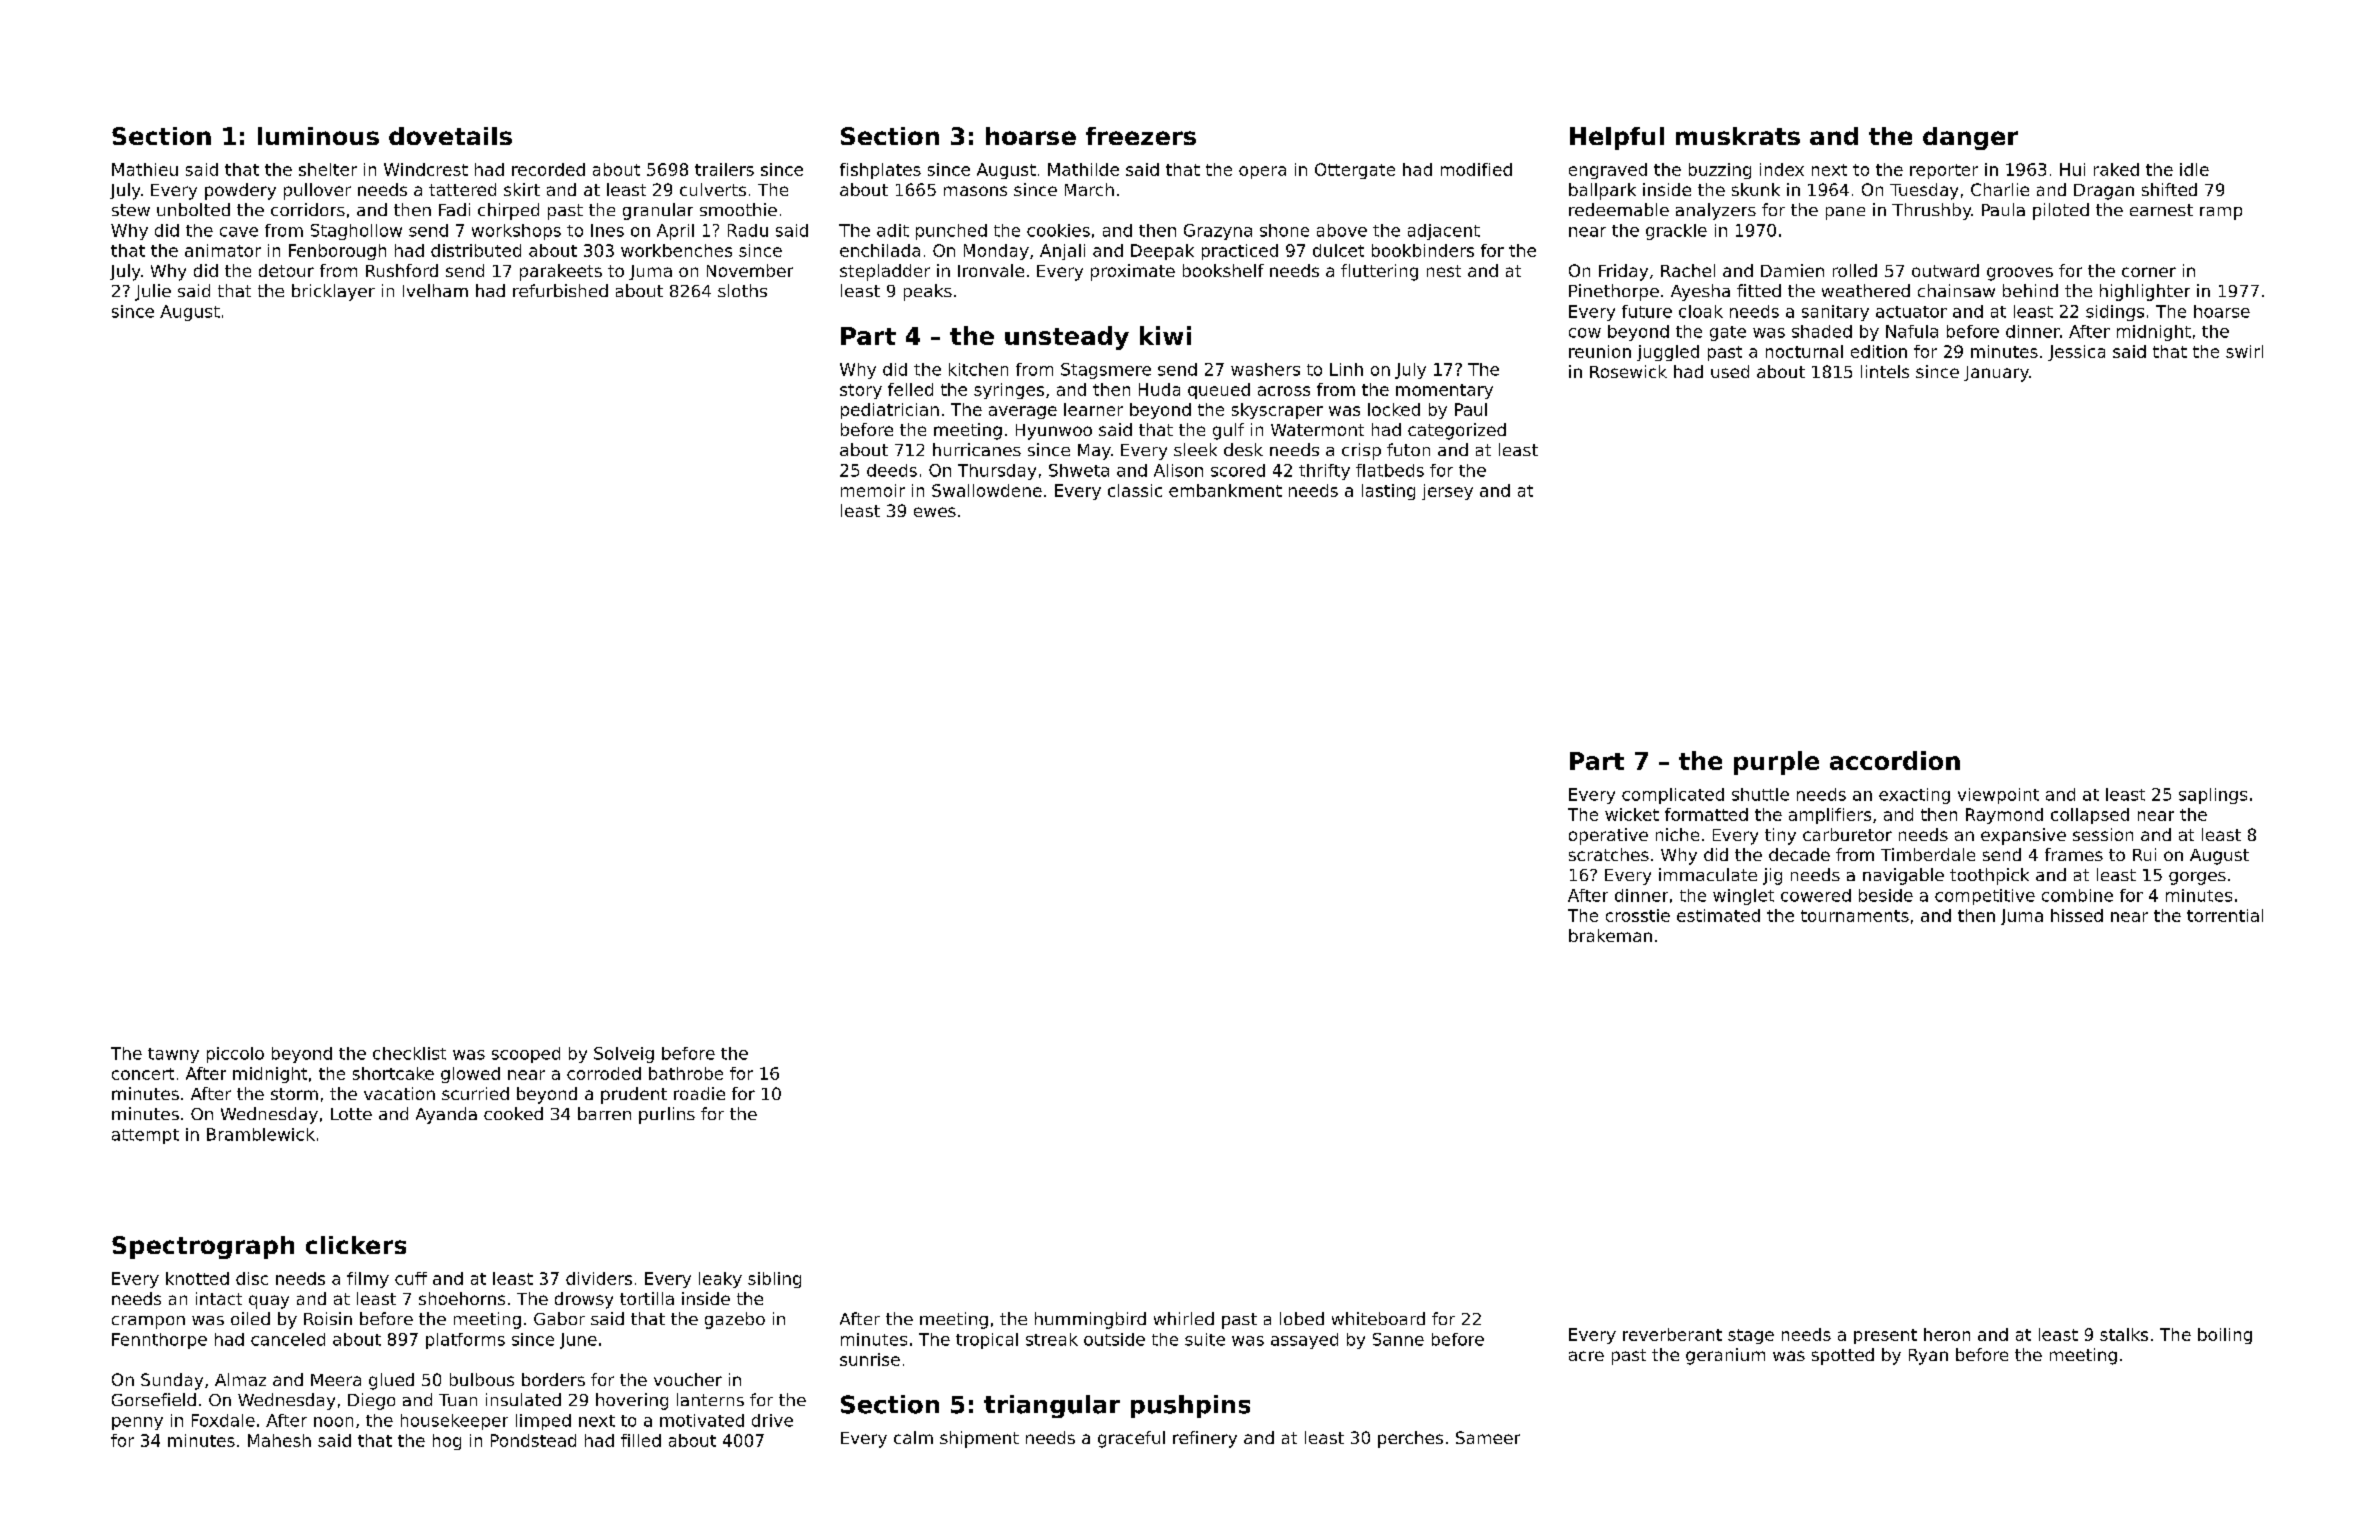  What do you see at coordinates (2213, 796) in the screenshot?
I see `saplings` at bounding box center [2213, 796].
